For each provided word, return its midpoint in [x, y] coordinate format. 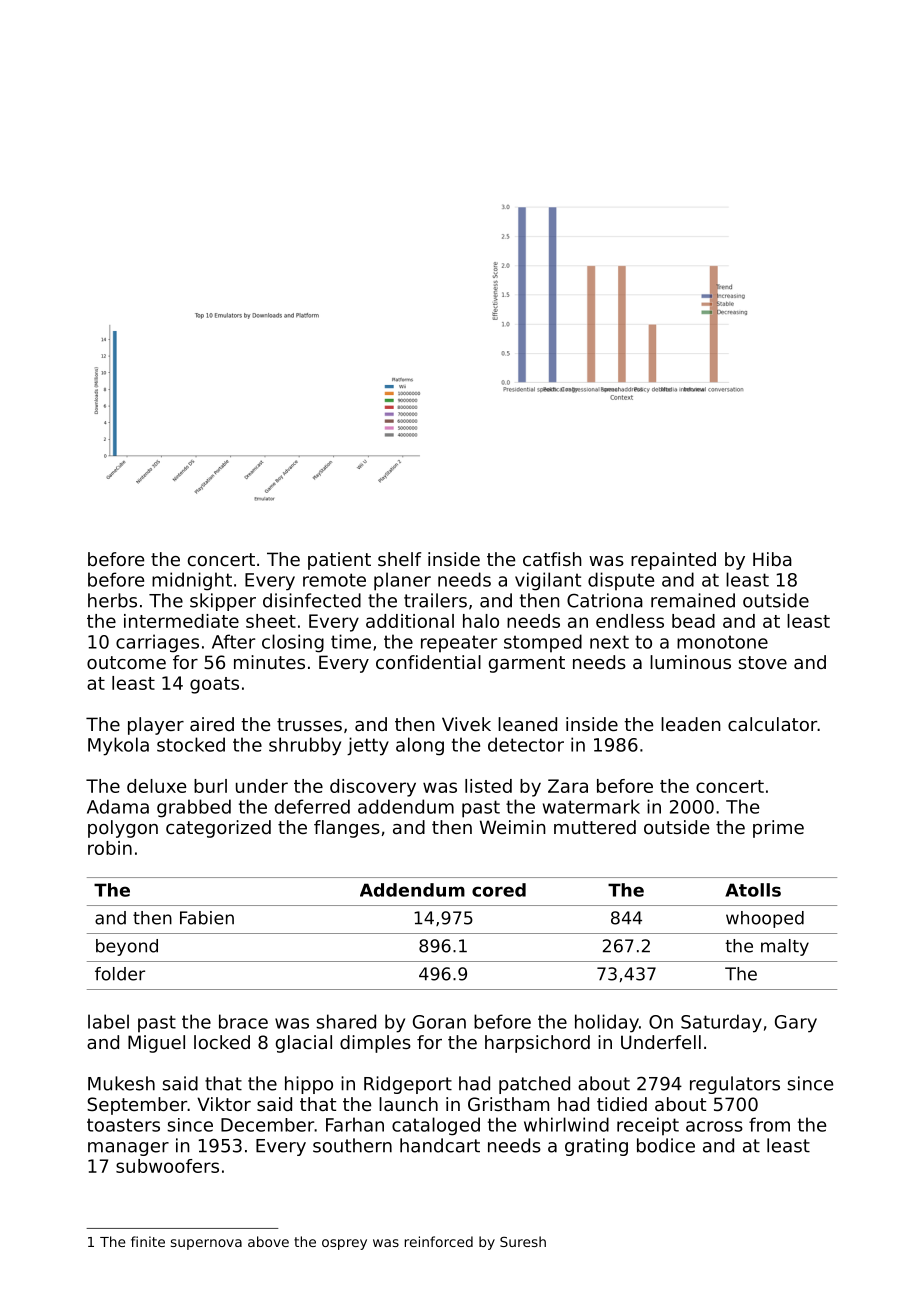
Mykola [118, 746]
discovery [373, 788]
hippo [309, 1085]
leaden [691, 724]
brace [243, 1021]
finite [148, 1241]
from [769, 1124]
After [233, 641]
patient [339, 561]
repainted [673, 561]
